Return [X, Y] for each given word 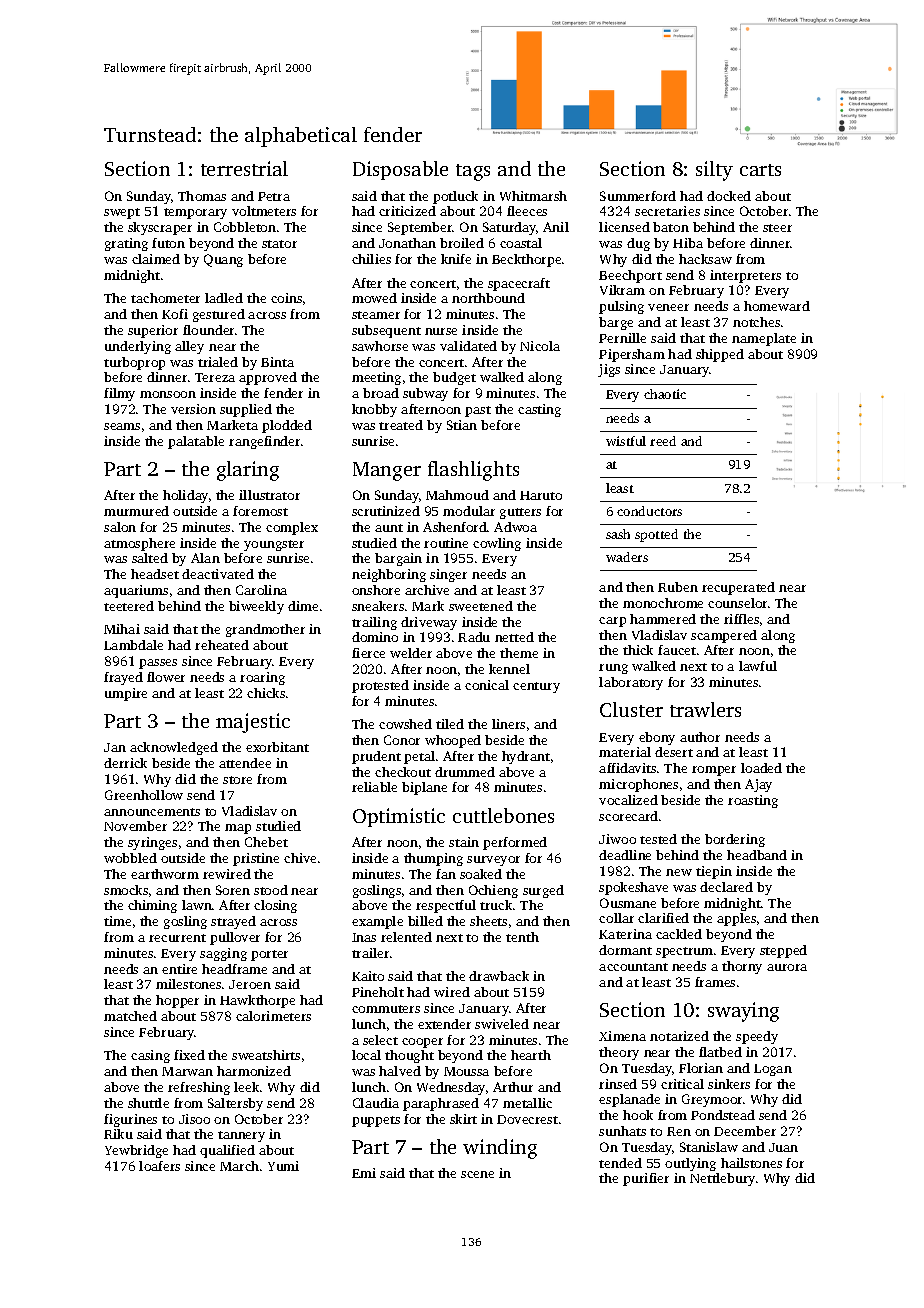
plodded [287, 426]
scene [477, 1174]
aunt [389, 528]
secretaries [667, 211]
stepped [783, 951]
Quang [223, 260]
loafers [159, 1166]
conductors [649, 511]
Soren [233, 890]
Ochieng [493, 891]
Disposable [400, 170]
